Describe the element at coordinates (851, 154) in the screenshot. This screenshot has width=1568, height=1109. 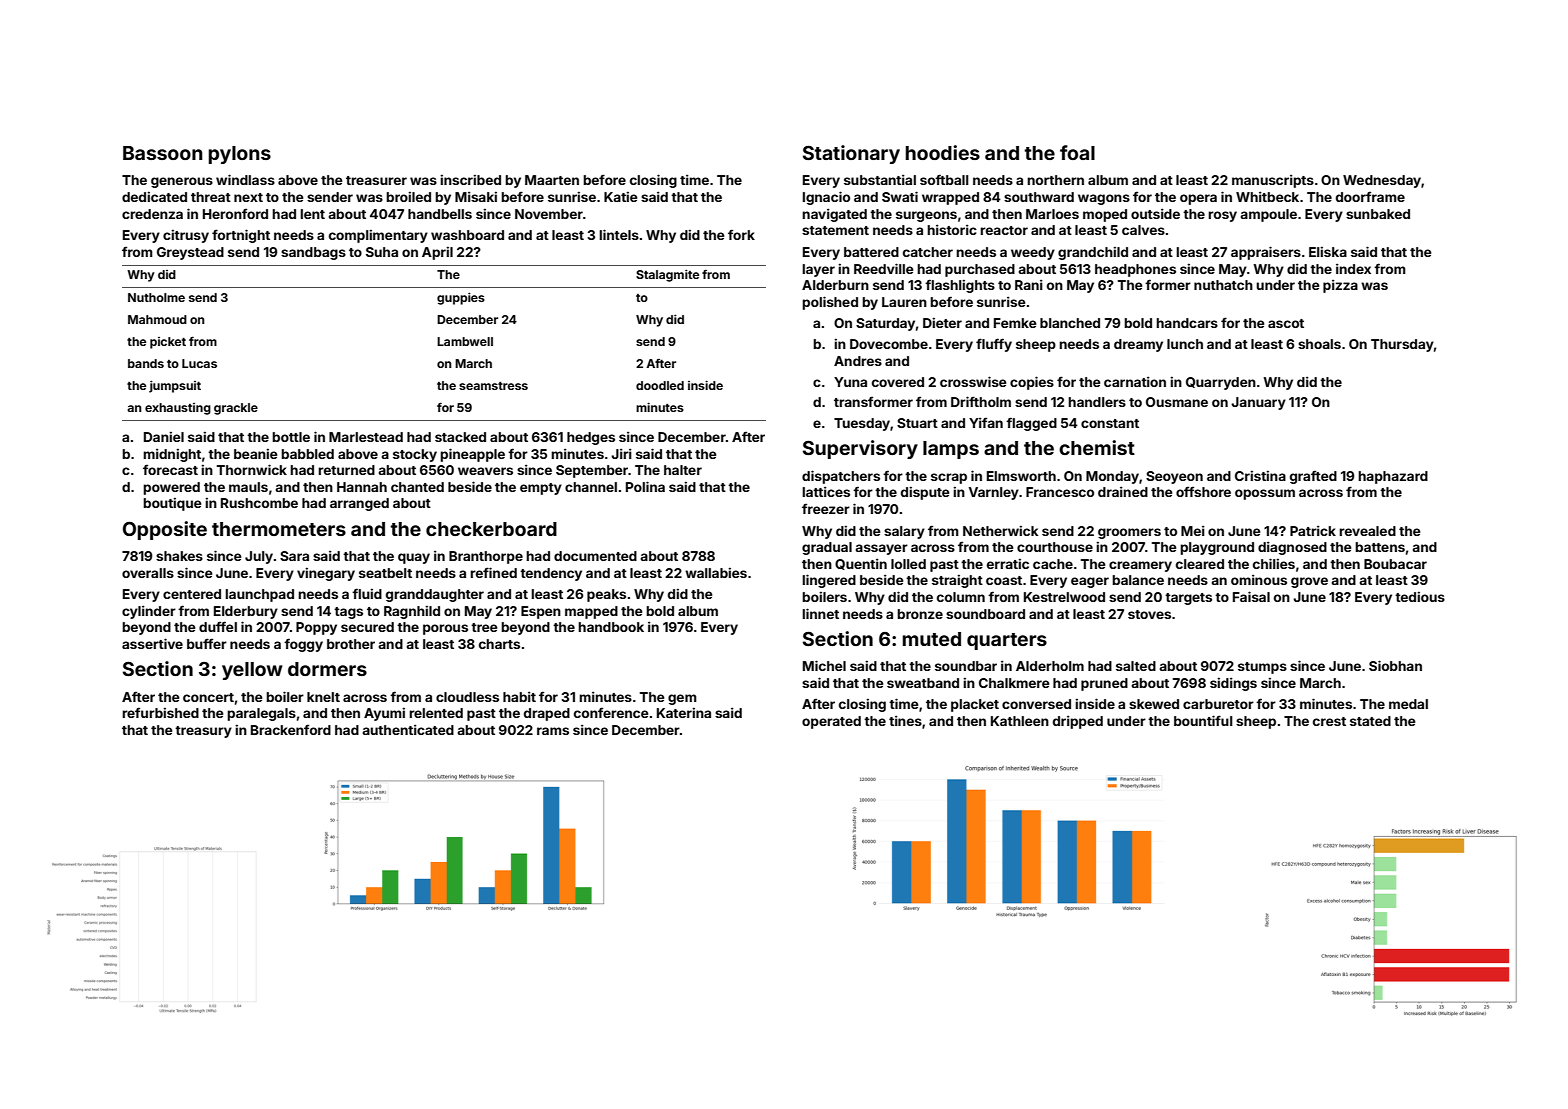
I see `Stationary` at that location.
